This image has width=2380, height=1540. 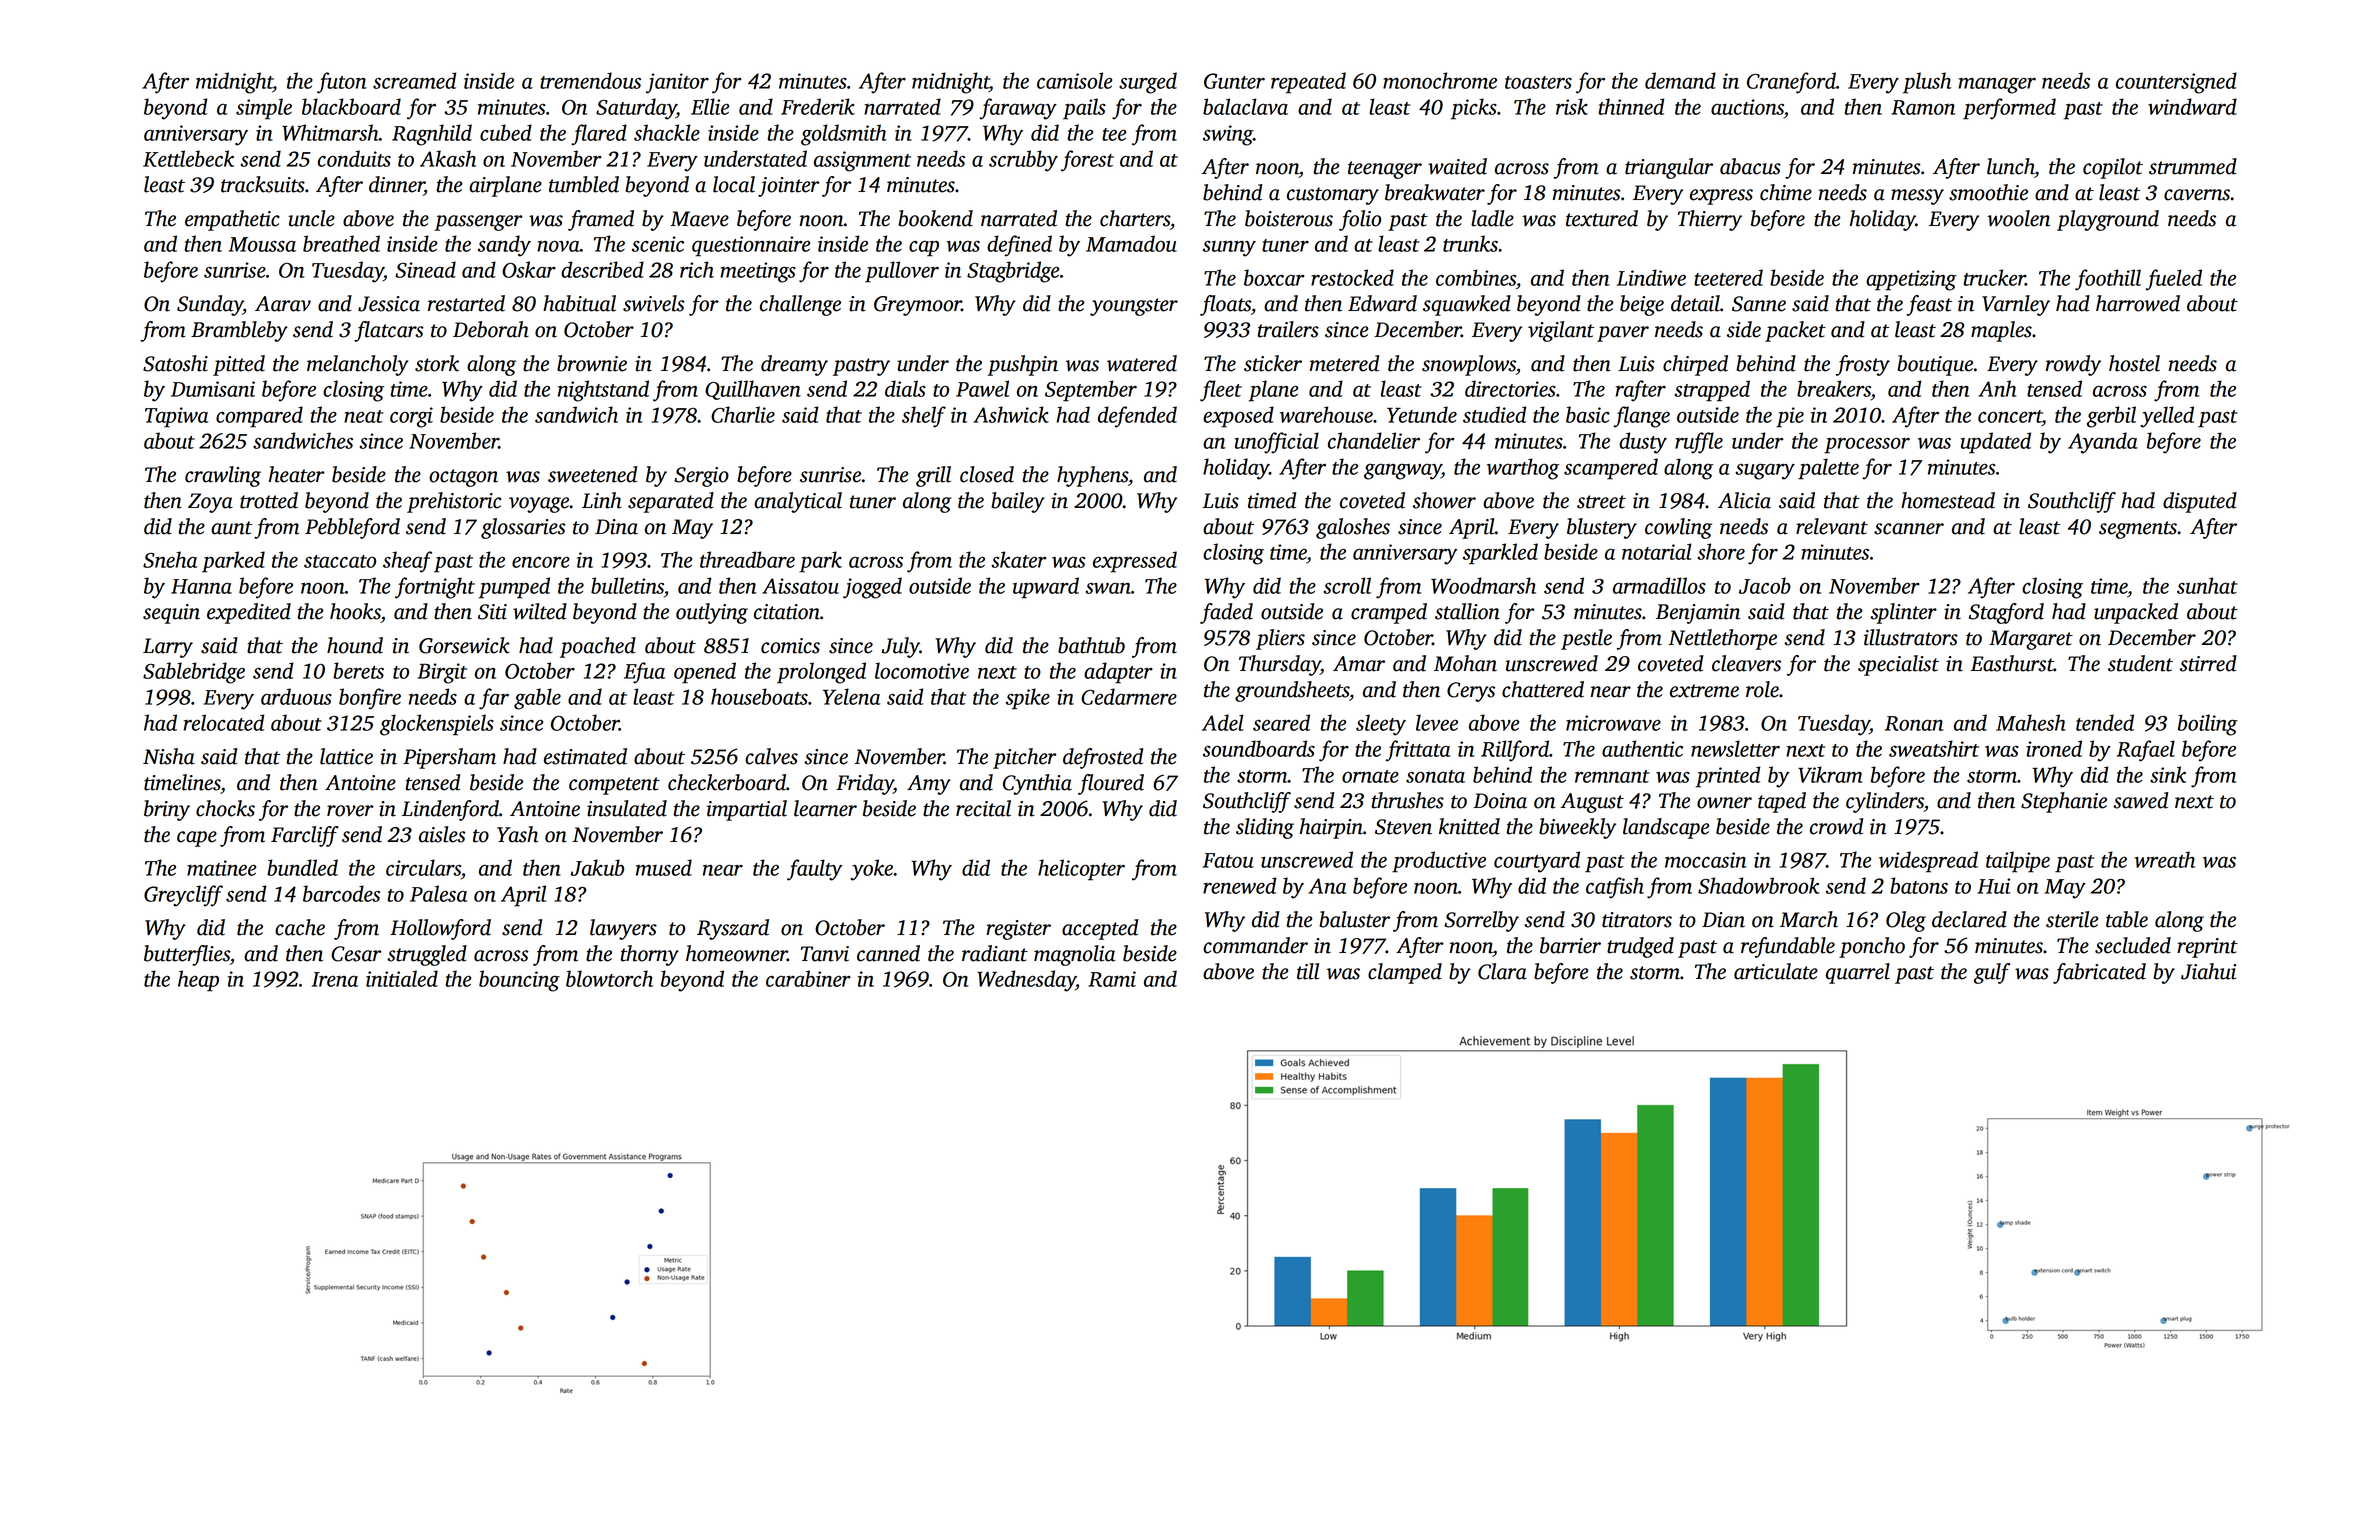 I want to click on camisole, so click(x=1074, y=80).
